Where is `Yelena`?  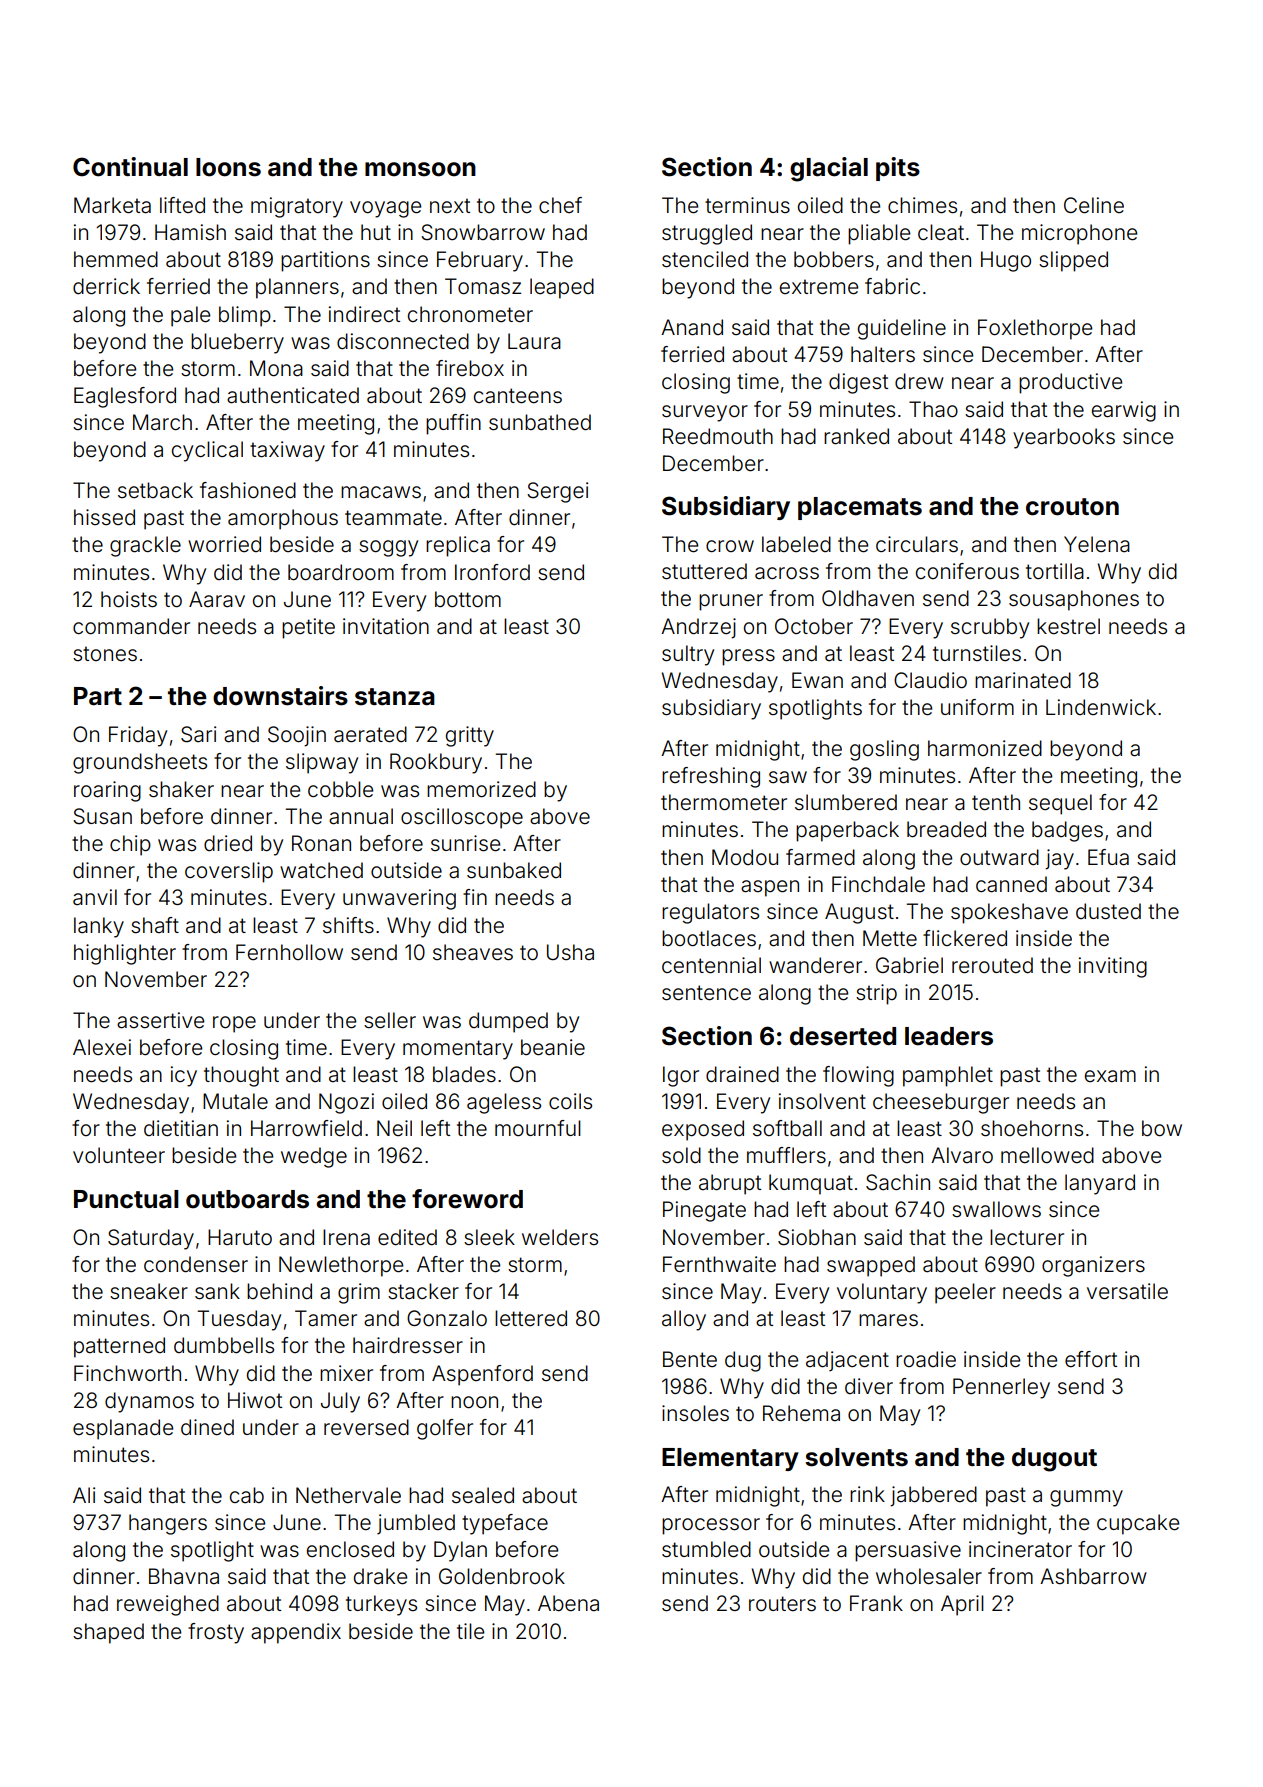
Yelena is located at coordinates (1097, 544).
